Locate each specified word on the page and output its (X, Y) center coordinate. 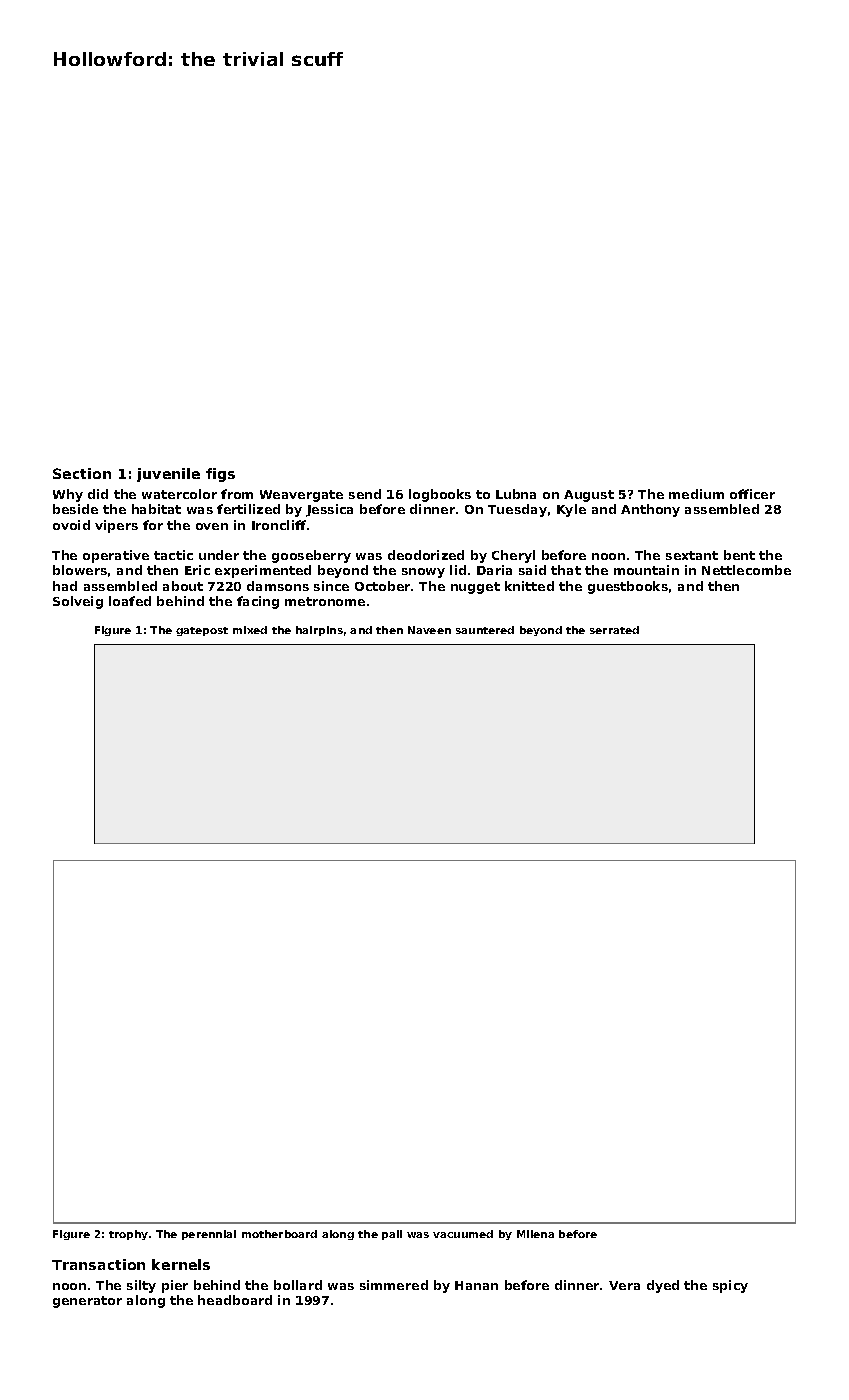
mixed (250, 630)
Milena (535, 1234)
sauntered (485, 630)
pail (392, 1235)
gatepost (202, 631)
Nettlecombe (746, 570)
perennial (209, 1235)
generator (87, 1302)
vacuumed (463, 1234)
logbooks (440, 495)
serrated (614, 630)
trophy (128, 1235)
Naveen (429, 630)
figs (220, 475)
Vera (624, 1285)
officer (752, 494)
